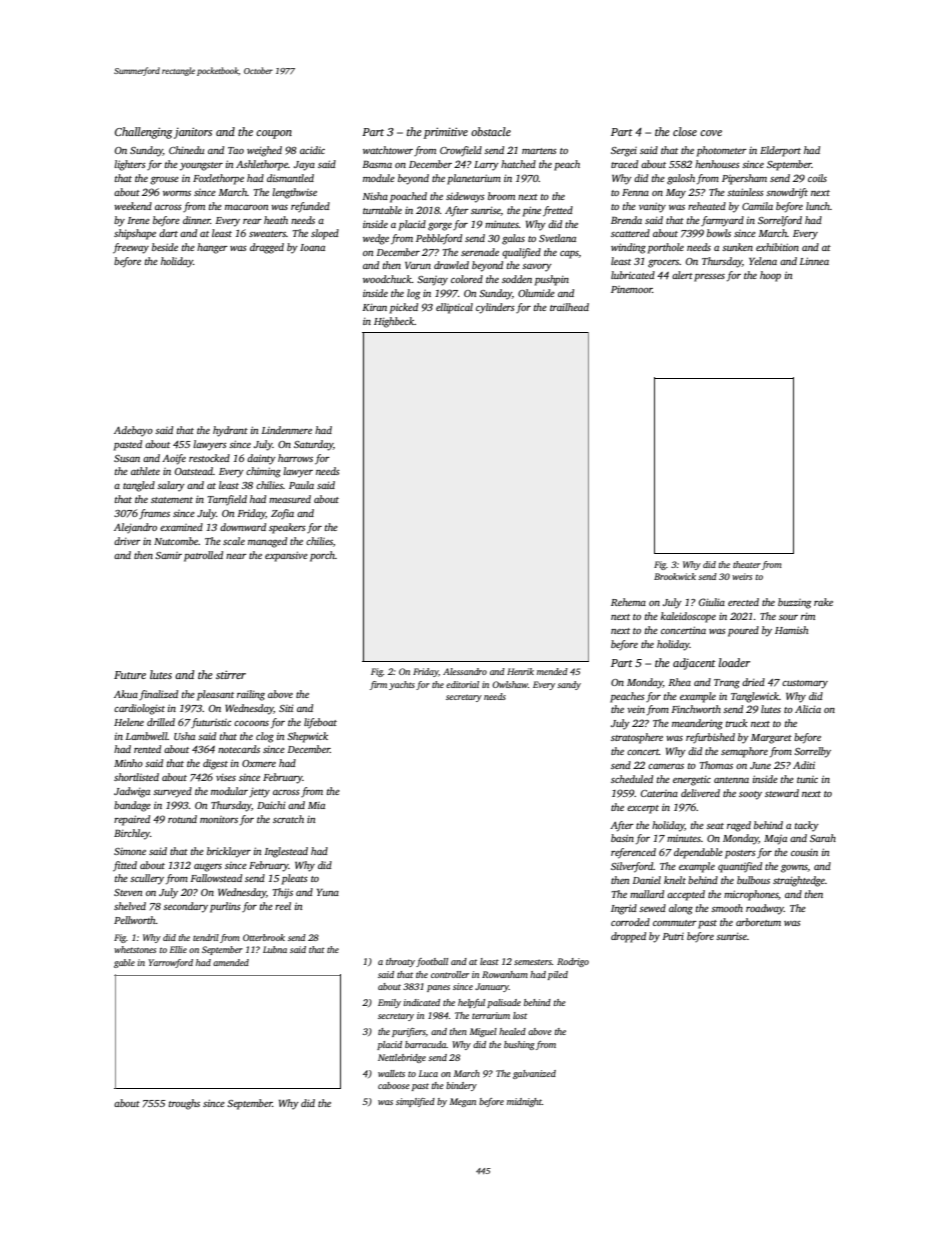  Describe the element at coordinates (328, 892) in the screenshot. I see `Yuna` at that location.
